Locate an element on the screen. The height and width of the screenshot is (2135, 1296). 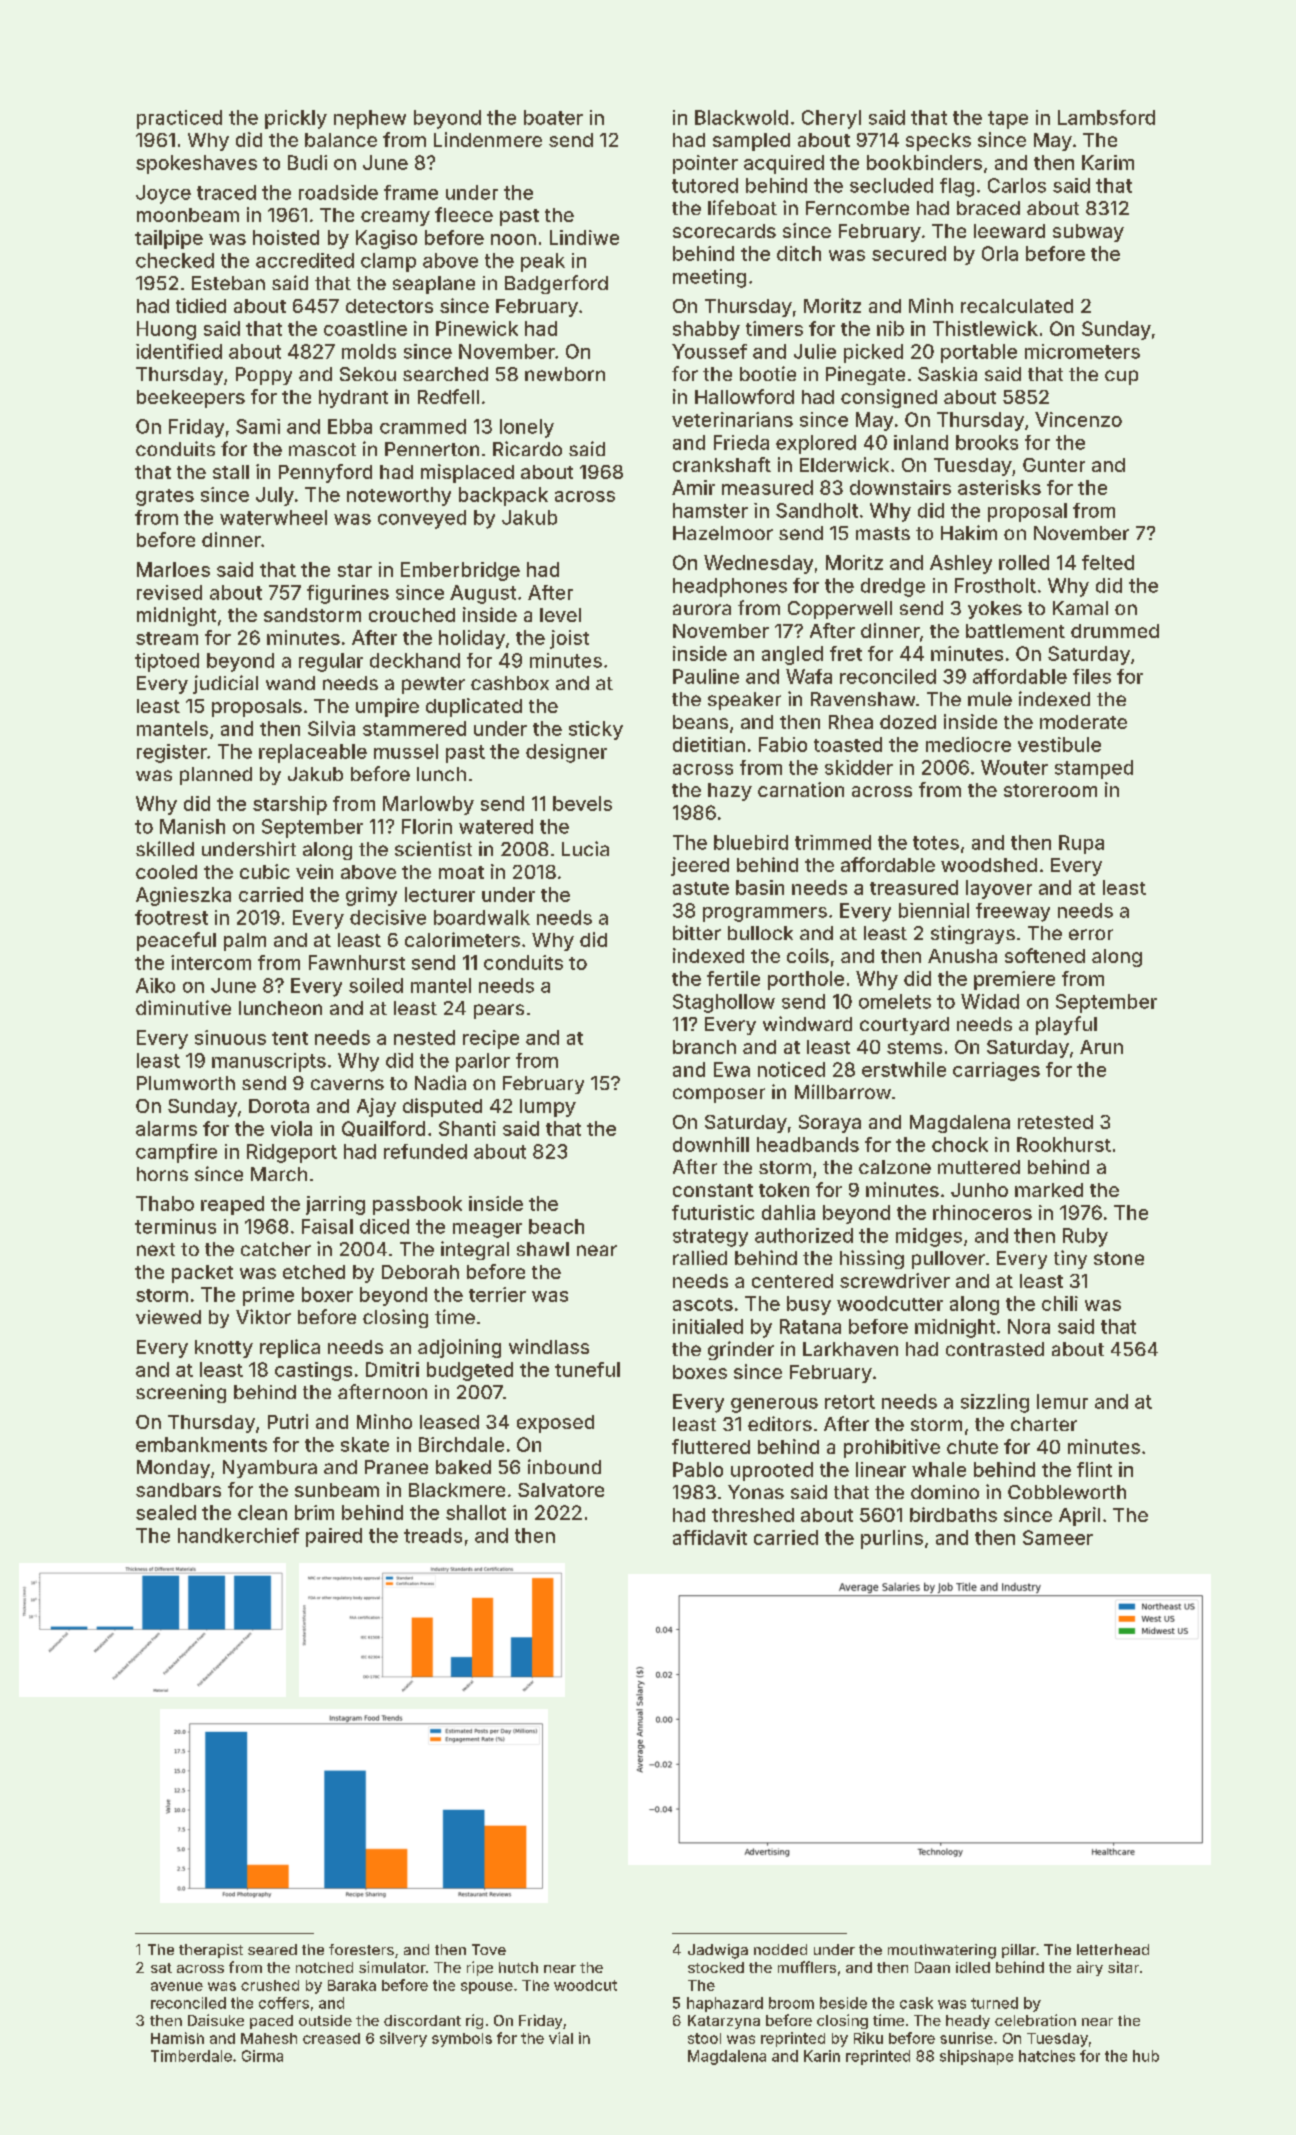
stone is located at coordinates (1119, 1258).
